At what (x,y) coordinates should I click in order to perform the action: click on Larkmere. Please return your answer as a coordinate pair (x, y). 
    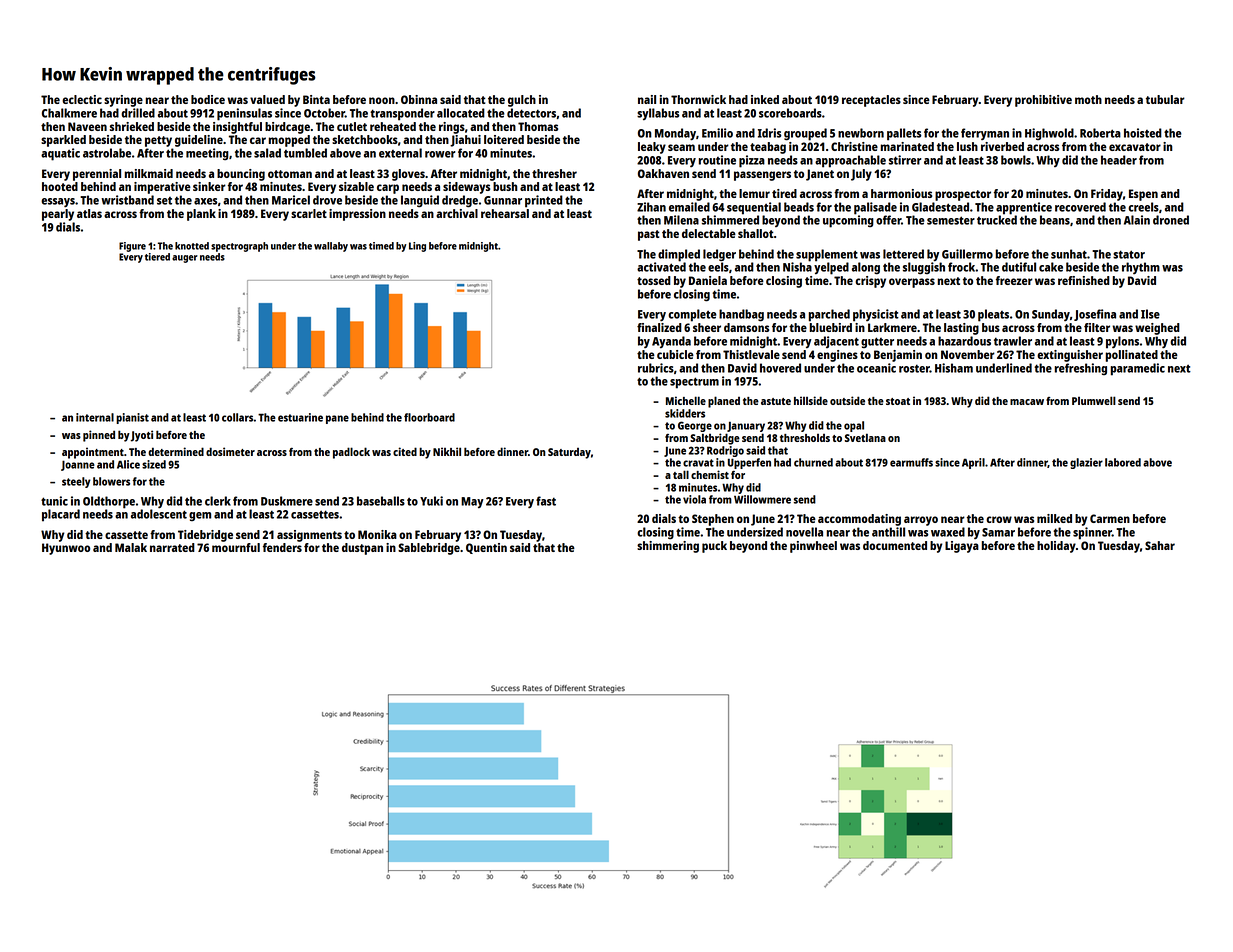
    Looking at the image, I should click on (892, 327).
